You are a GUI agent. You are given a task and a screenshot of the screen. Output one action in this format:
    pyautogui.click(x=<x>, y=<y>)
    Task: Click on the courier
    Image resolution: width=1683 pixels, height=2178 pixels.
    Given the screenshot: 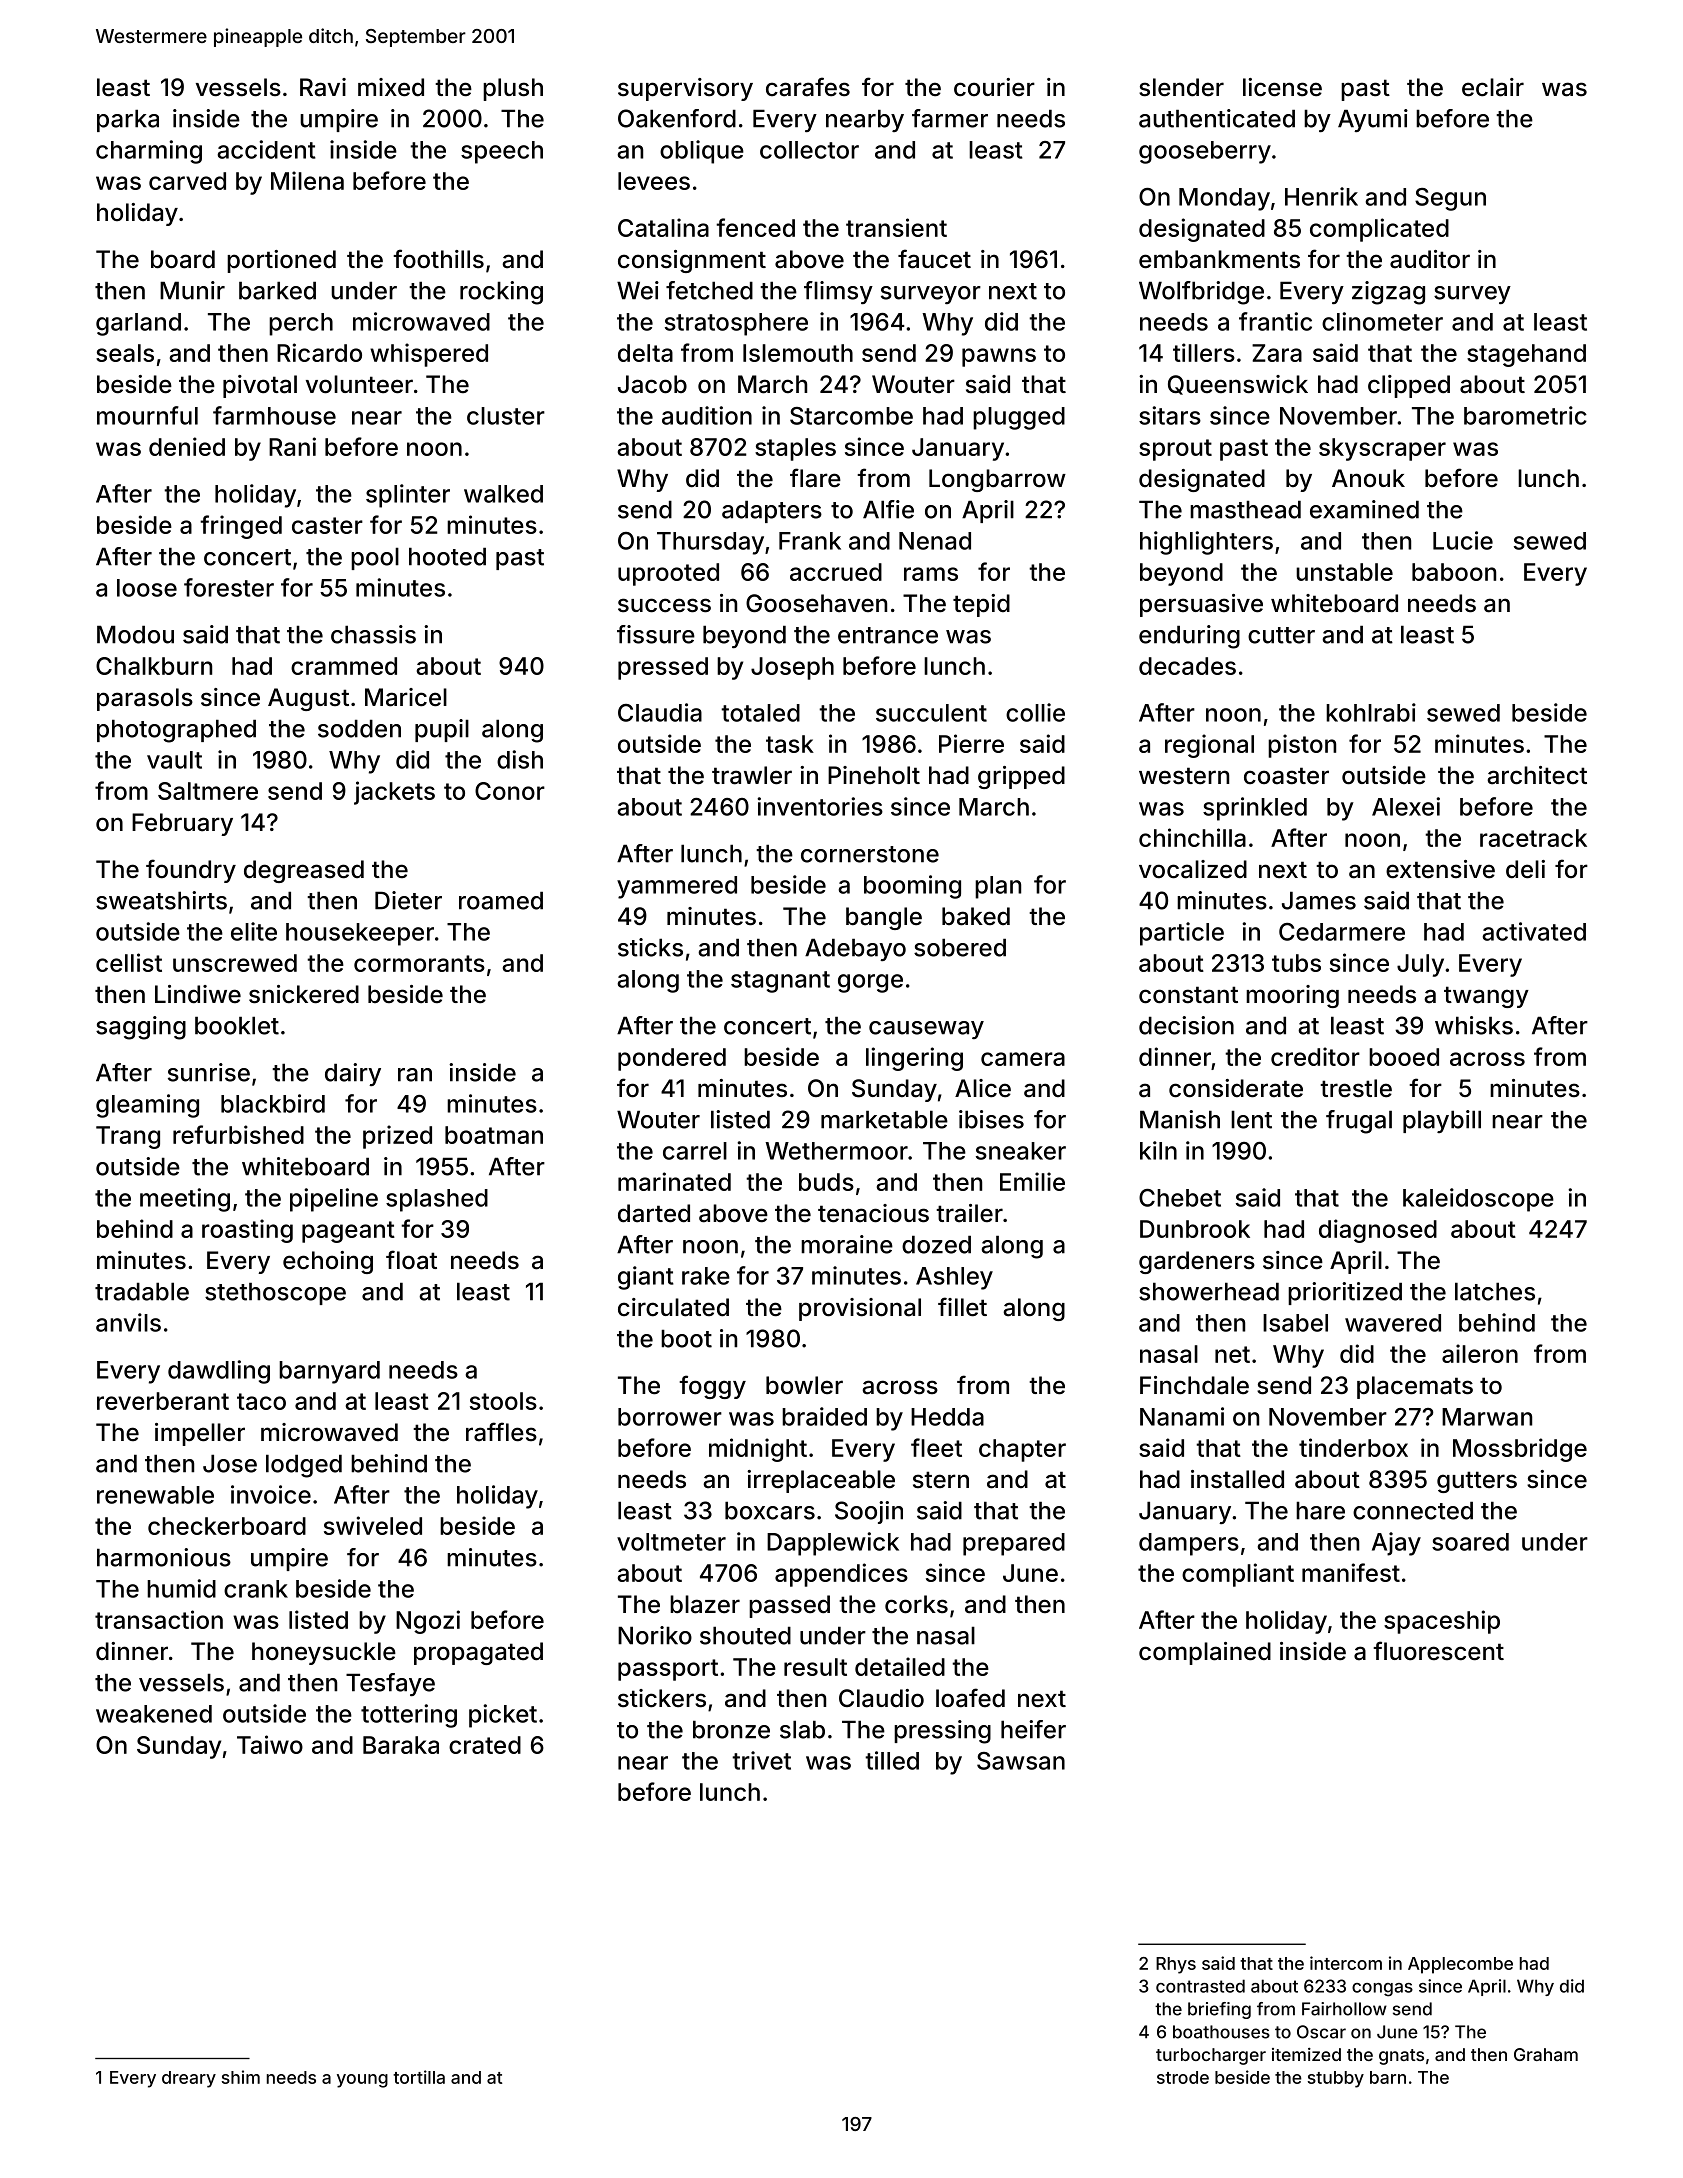 What is the action you would take?
    pyautogui.click(x=994, y=87)
